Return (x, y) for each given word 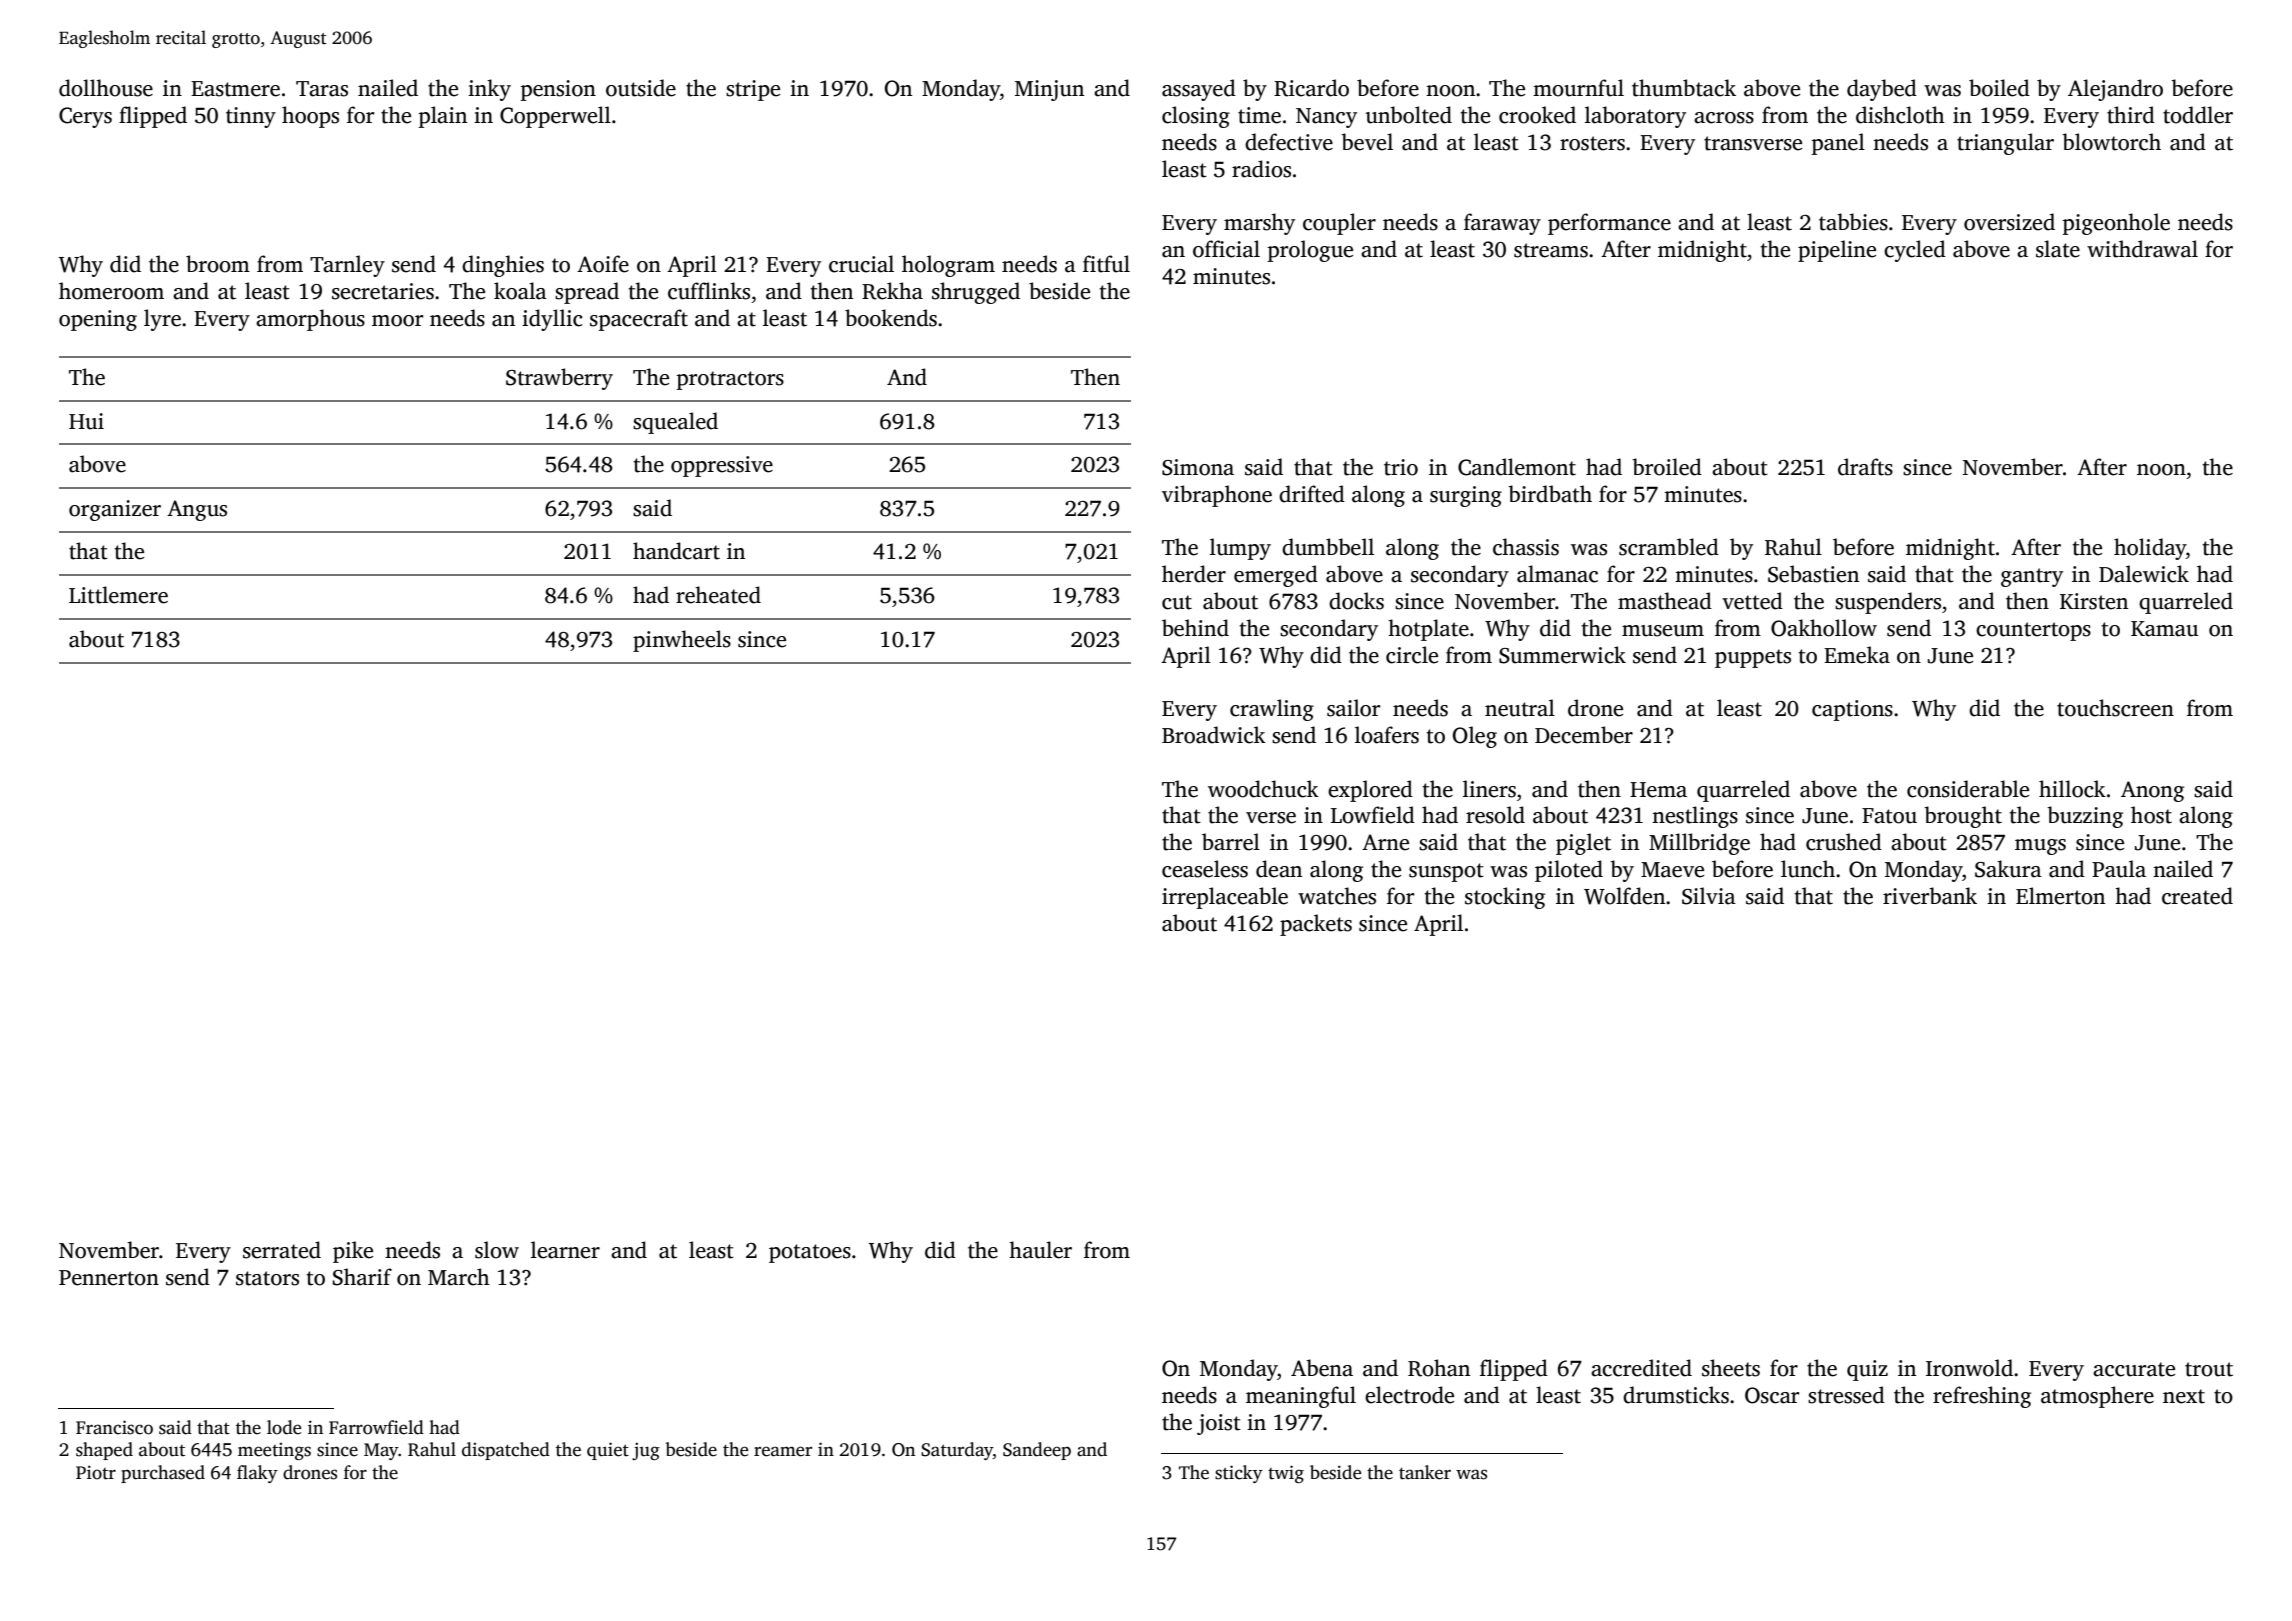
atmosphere (2097, 1397)
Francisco (114, 1427)
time (1259, 115)
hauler (1040, 1250)
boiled (1999, 88)
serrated (282, 1250)
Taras (322, 89)
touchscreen (2115, 708)
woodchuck (1263, 789)
